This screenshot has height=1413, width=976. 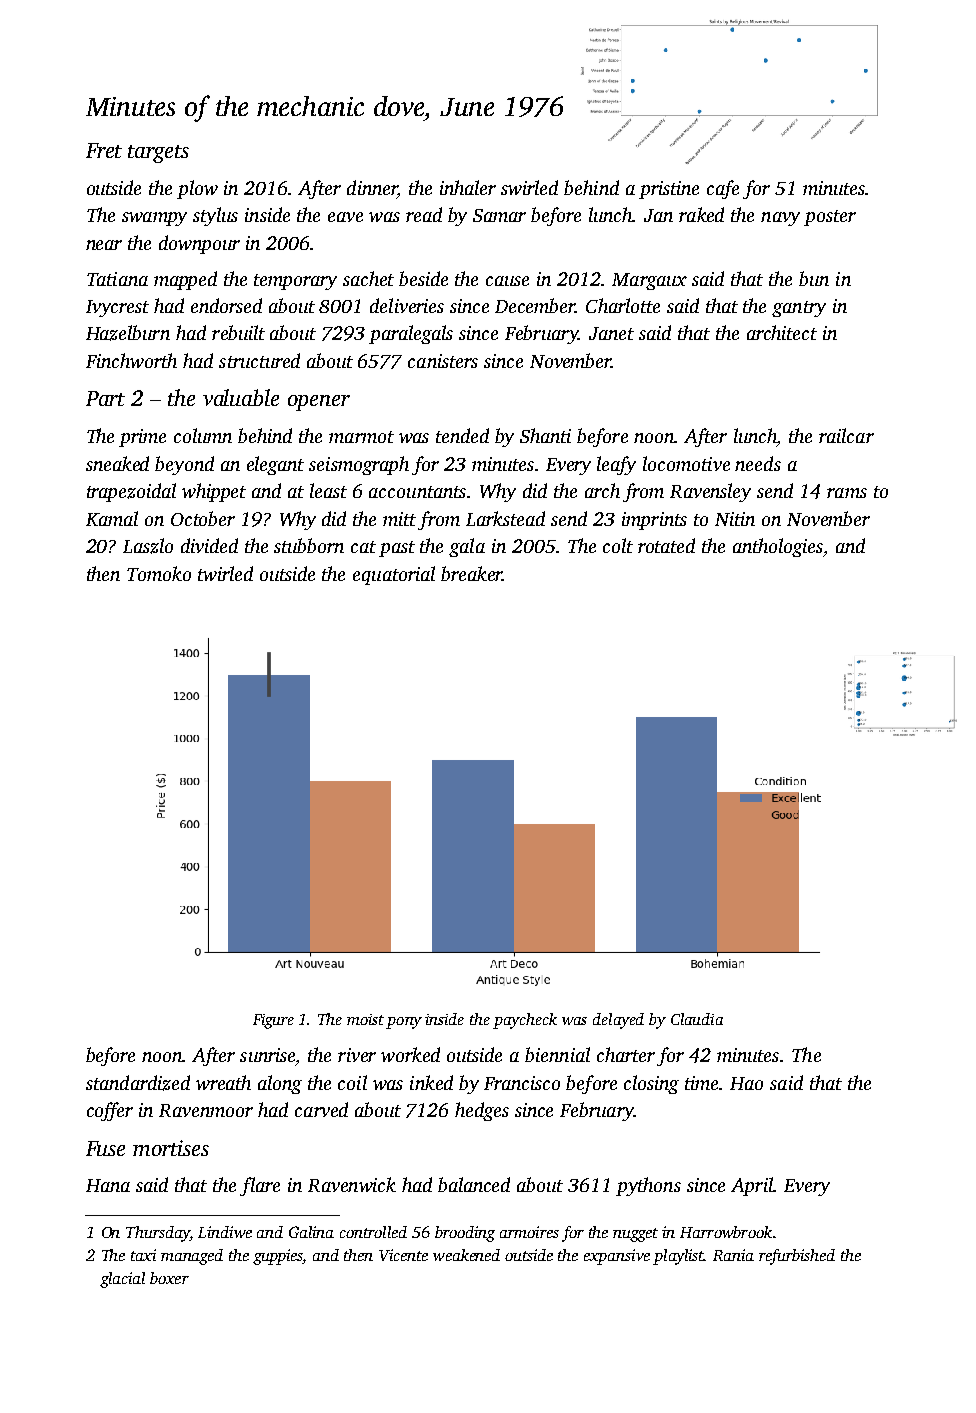 What do you see at coordinates (206, 1110) in the screenshot?
I see `Ravenmoor` at bounding box center [206, 1110].
